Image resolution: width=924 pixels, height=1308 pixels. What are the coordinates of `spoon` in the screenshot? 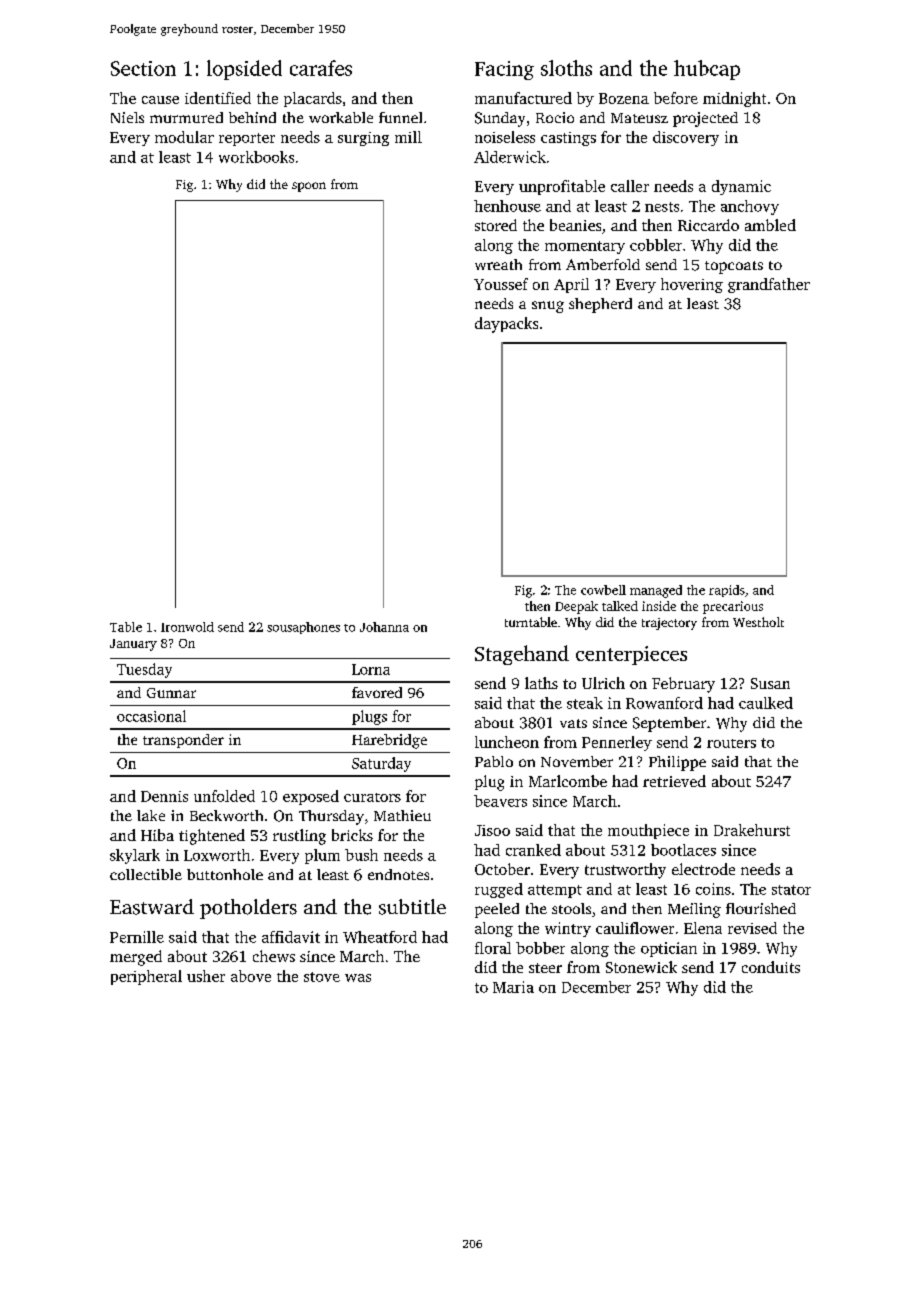 It's located at (309, 187).
